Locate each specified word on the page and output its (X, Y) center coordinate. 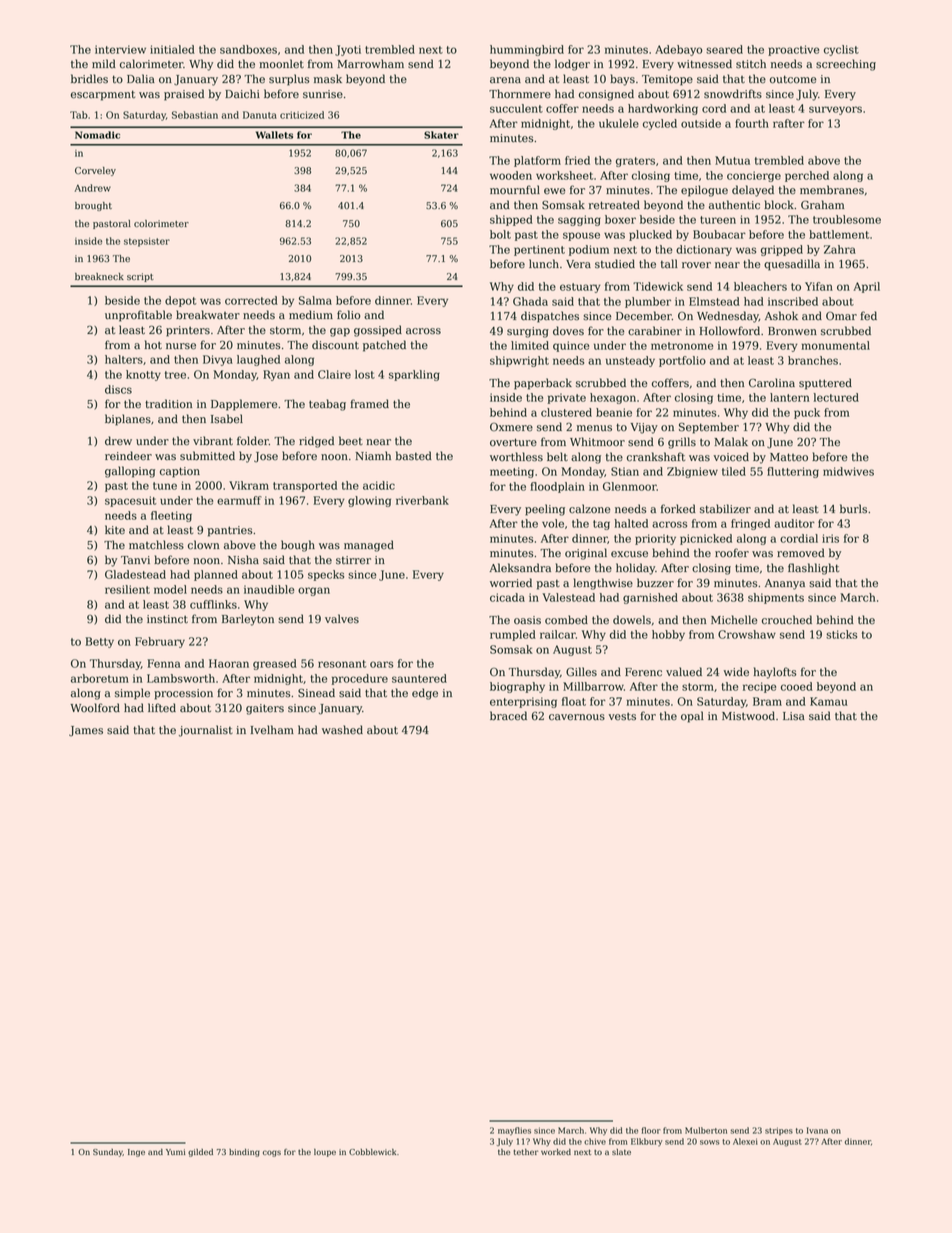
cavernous (577, 717)
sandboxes (248, 49)
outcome (793, 79)
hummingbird (527, 50)
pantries (230, 531)
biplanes (128, 420)
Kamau (829, 701)
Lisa (794, 716)
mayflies (514, 1131)
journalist (206, 731)
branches (813, 360)
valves (342, 619)
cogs (272, 1153)
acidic (379, 485)
